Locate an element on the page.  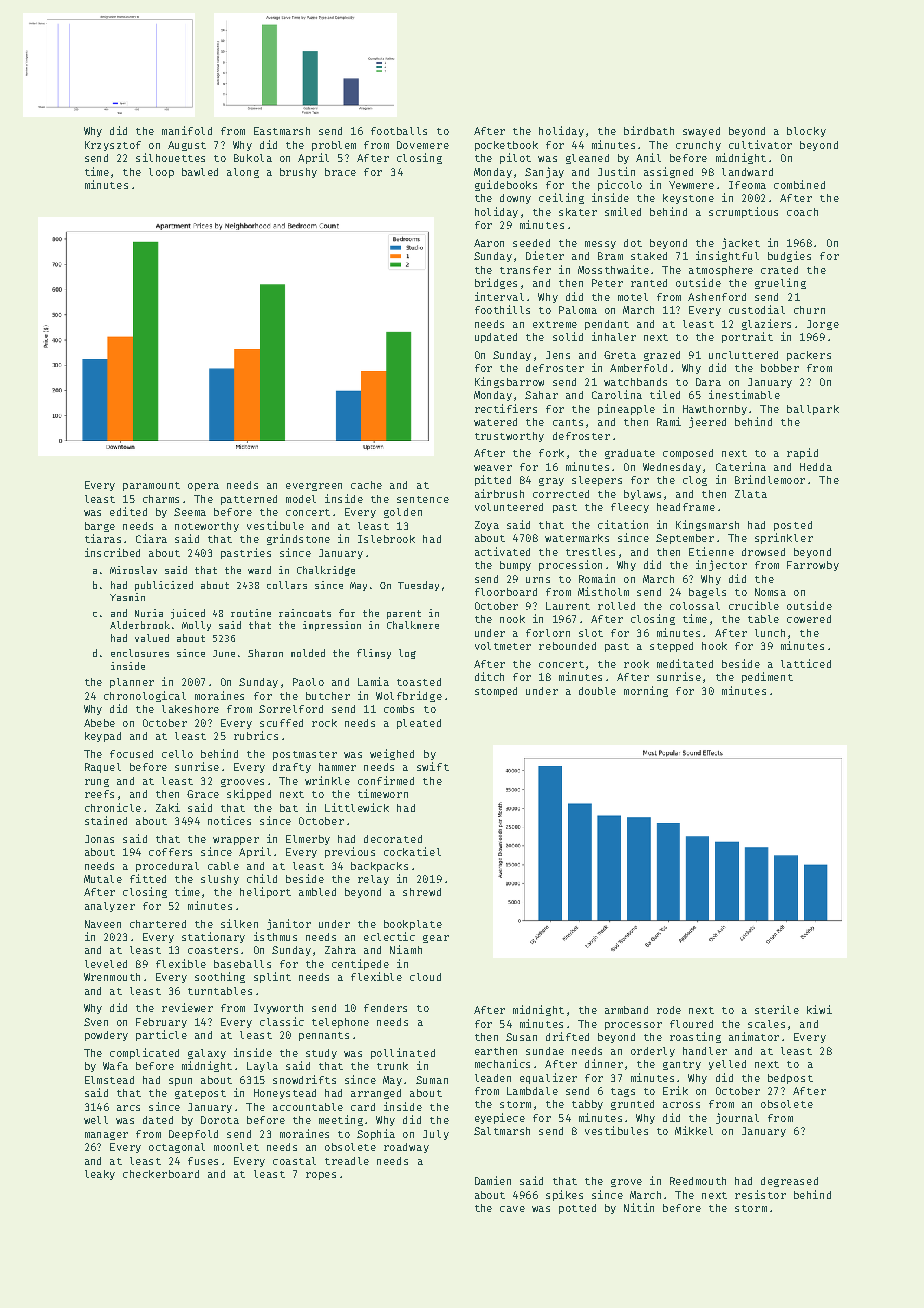
loop is located at coordinates (161, 173).
